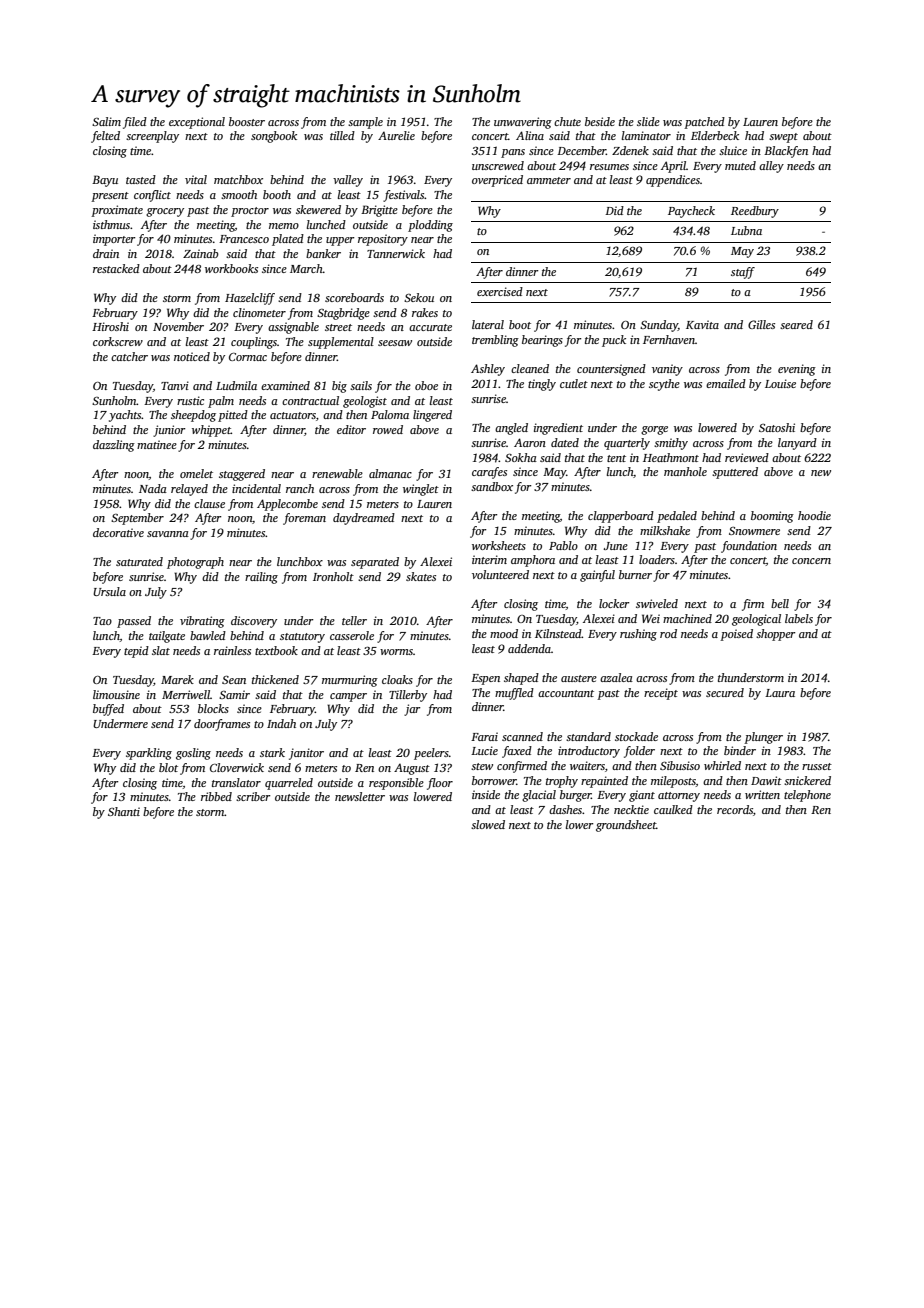 This document has height=1308, width=924. What do you see at coordinates (124, 811) in the document?
I see `Shanti` at bounding box center [124, 811].
